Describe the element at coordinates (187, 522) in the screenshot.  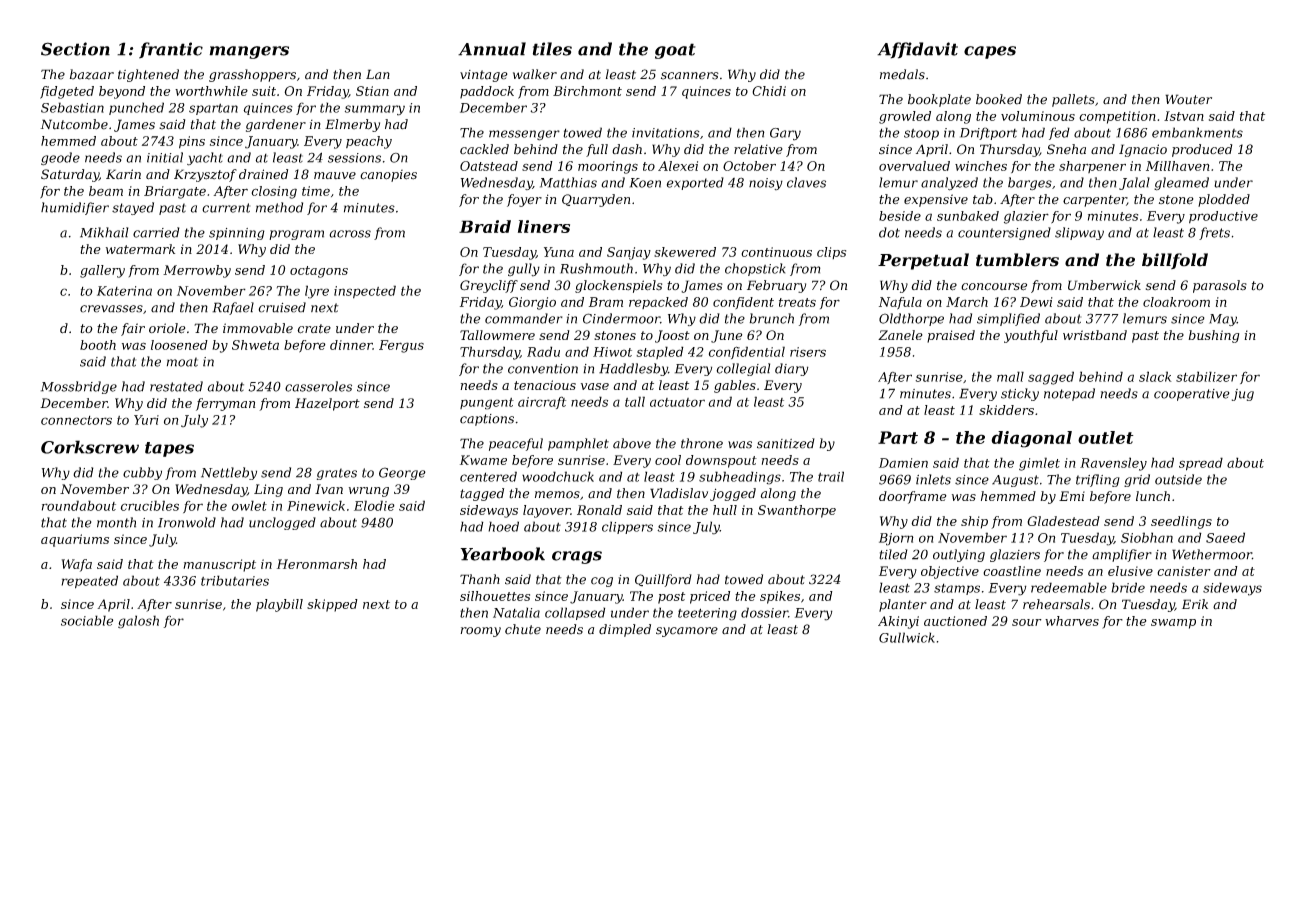
I see `Ironwold` at that location.
